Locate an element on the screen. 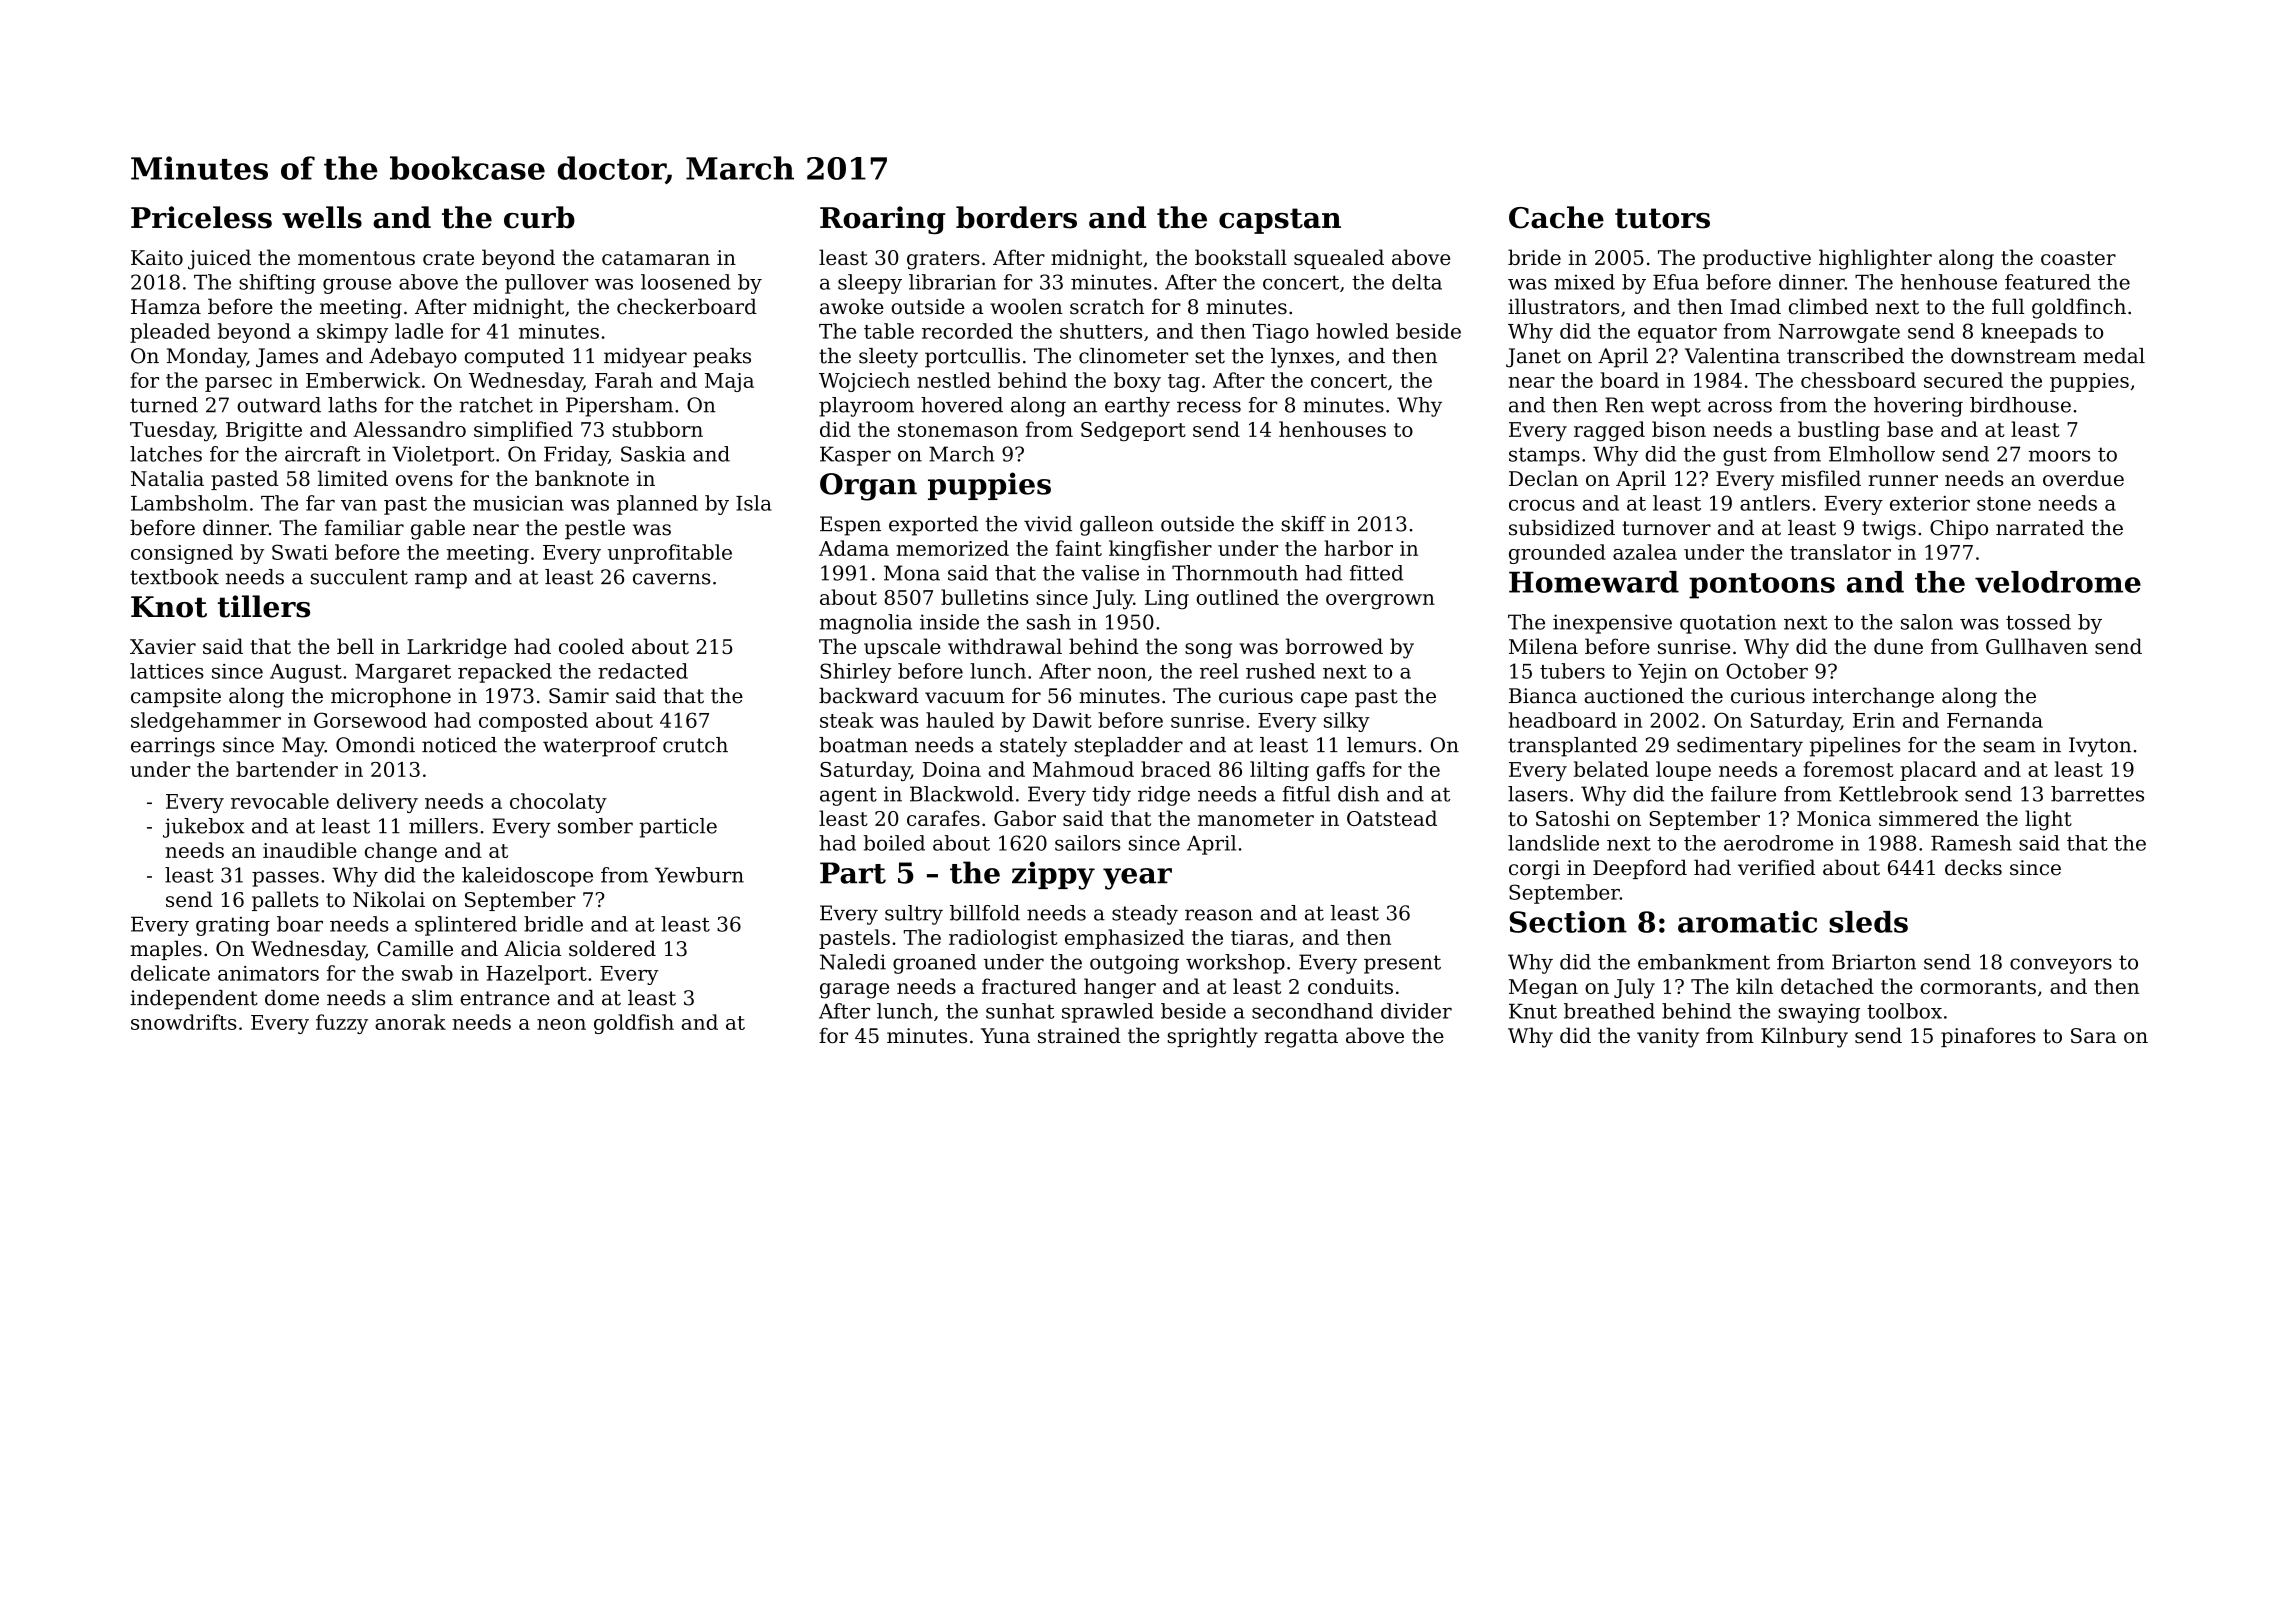 The image size is (2282, 1614). tubers is located at coordinates (1572, 671).
